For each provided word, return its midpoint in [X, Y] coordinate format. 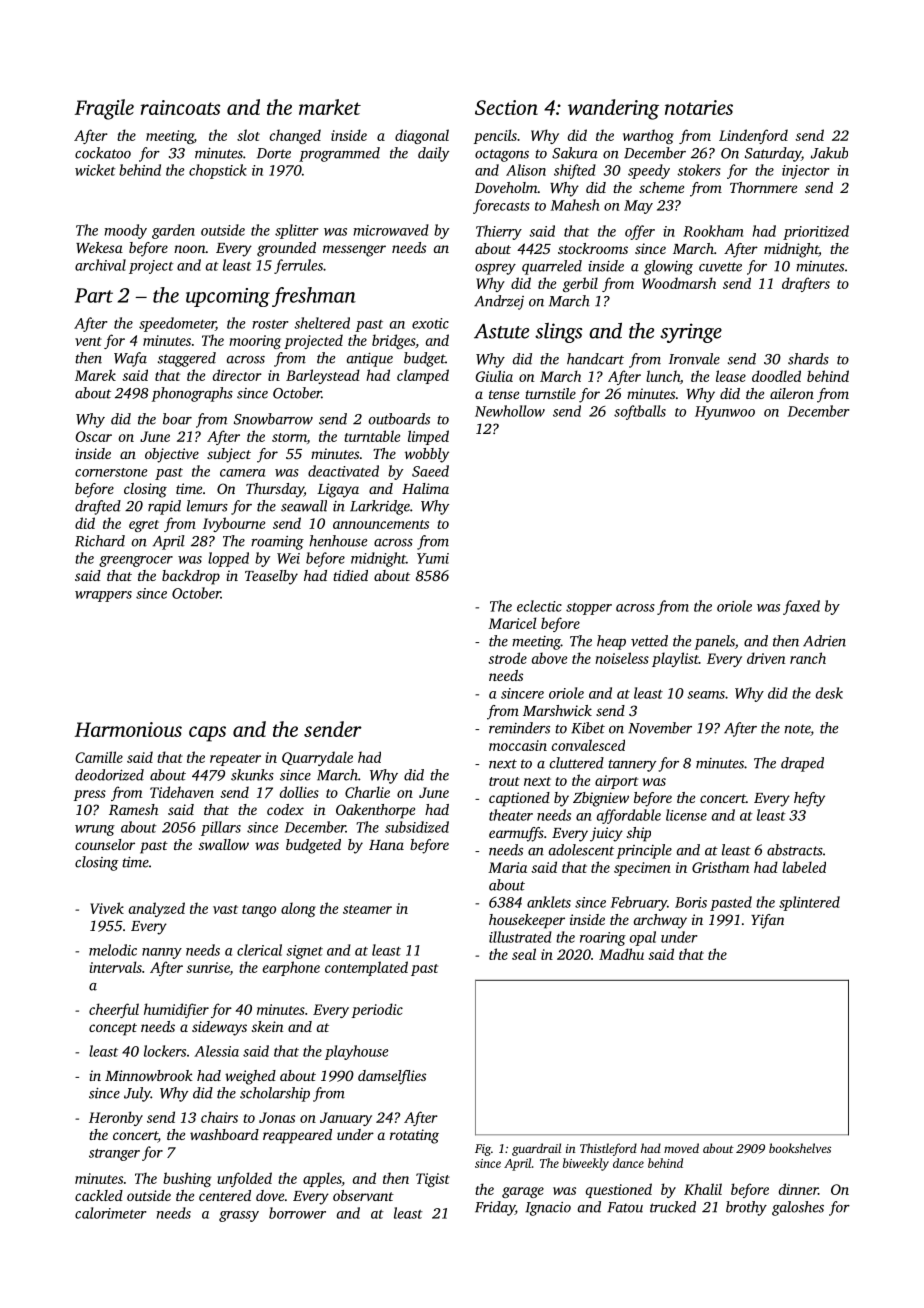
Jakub [829, 153]
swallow [224, 844]
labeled [804, 867]
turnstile [550, 393]
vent [88, 341]
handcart [595, 359]
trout [504, 781]
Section [506, 107]
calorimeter [110, 1213]
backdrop [191, 577]
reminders [519, 728]
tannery [632, 765]
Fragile [104, 109]
